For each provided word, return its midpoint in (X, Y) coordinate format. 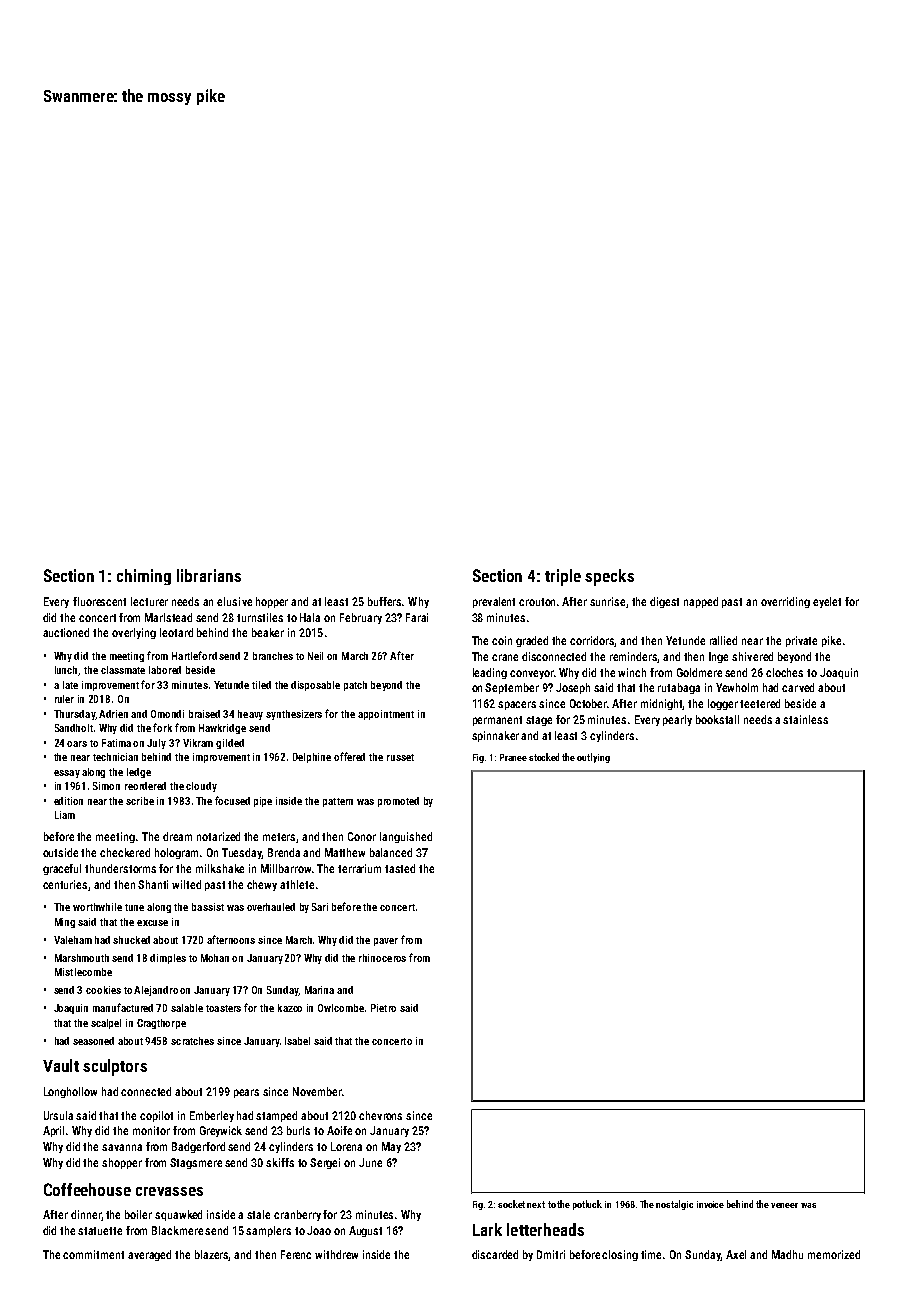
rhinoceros (382, 958)
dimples (168, 959)
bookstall (717, 719)
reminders (634, 657)
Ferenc (296, 1254)
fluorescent (99, 601)
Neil (315, 656)
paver (386, 942)
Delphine (312, 758)
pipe (263, 802)
